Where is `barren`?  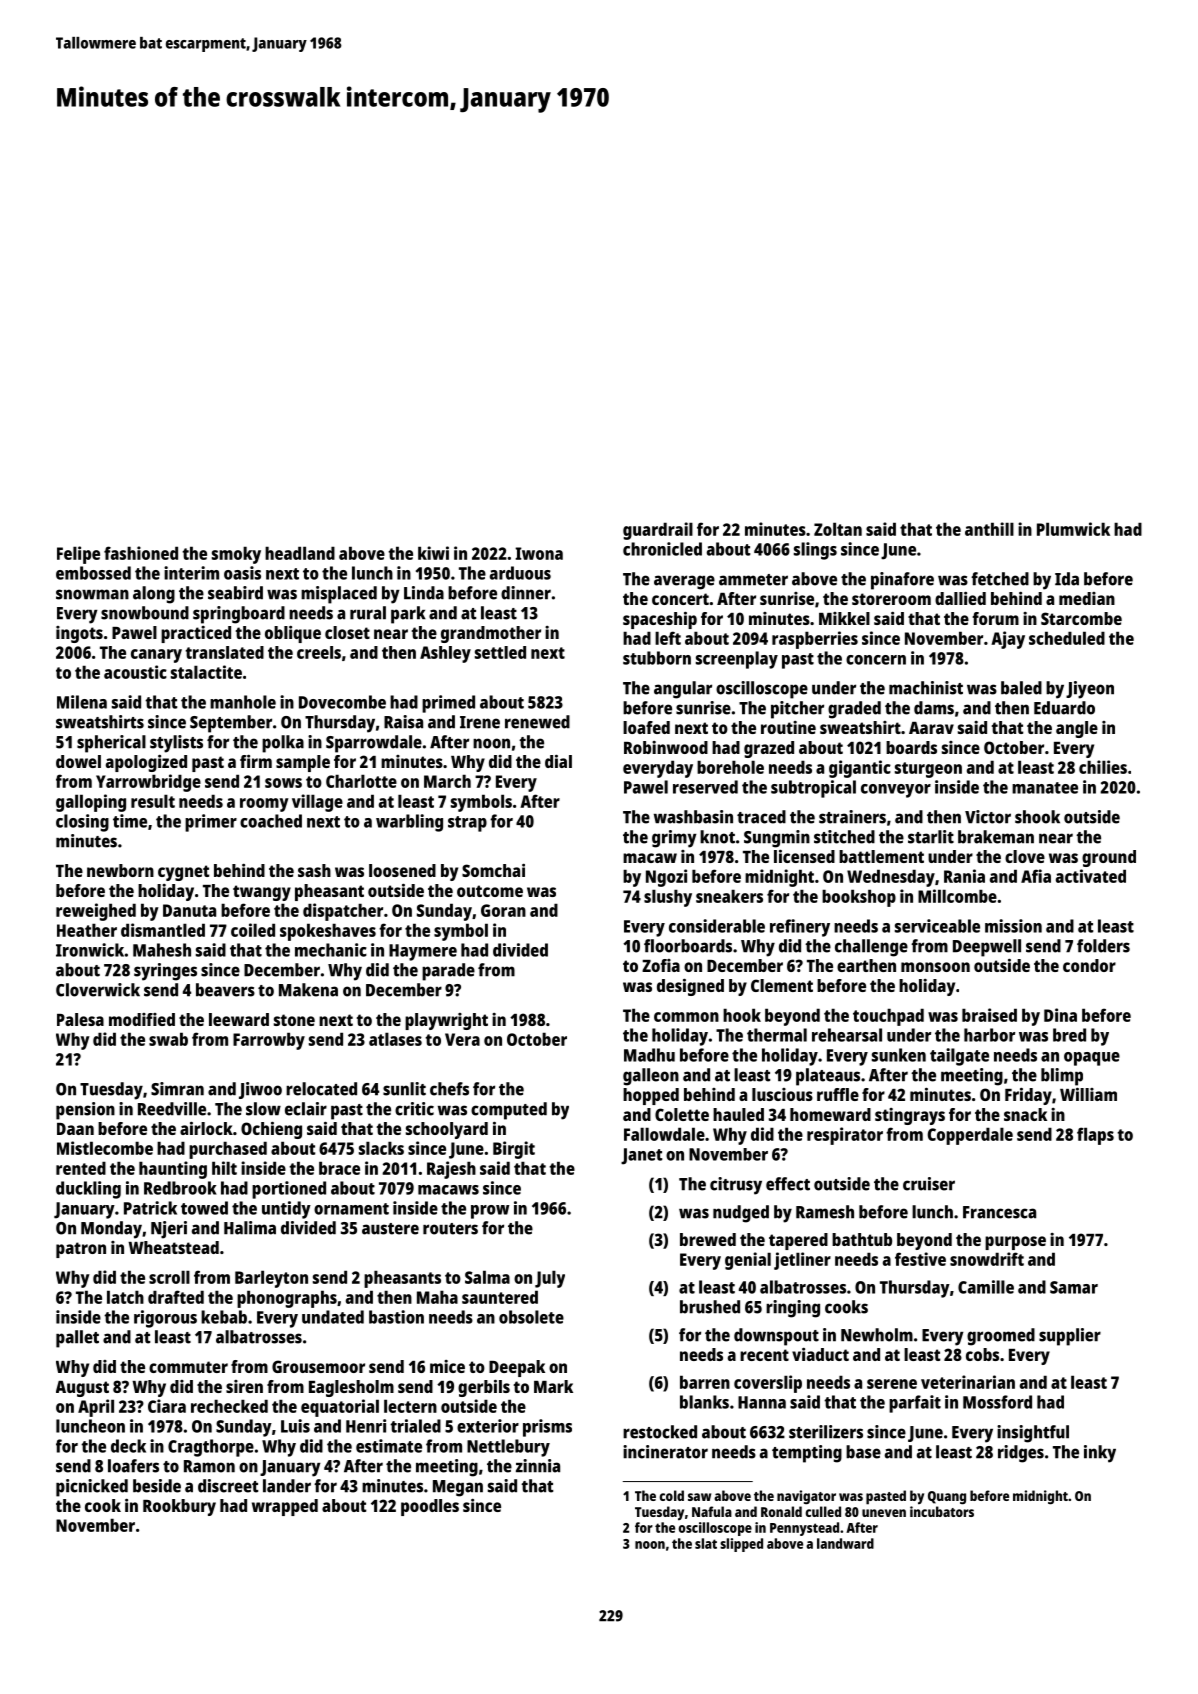
barren is located at coordinates (705, 1382).
